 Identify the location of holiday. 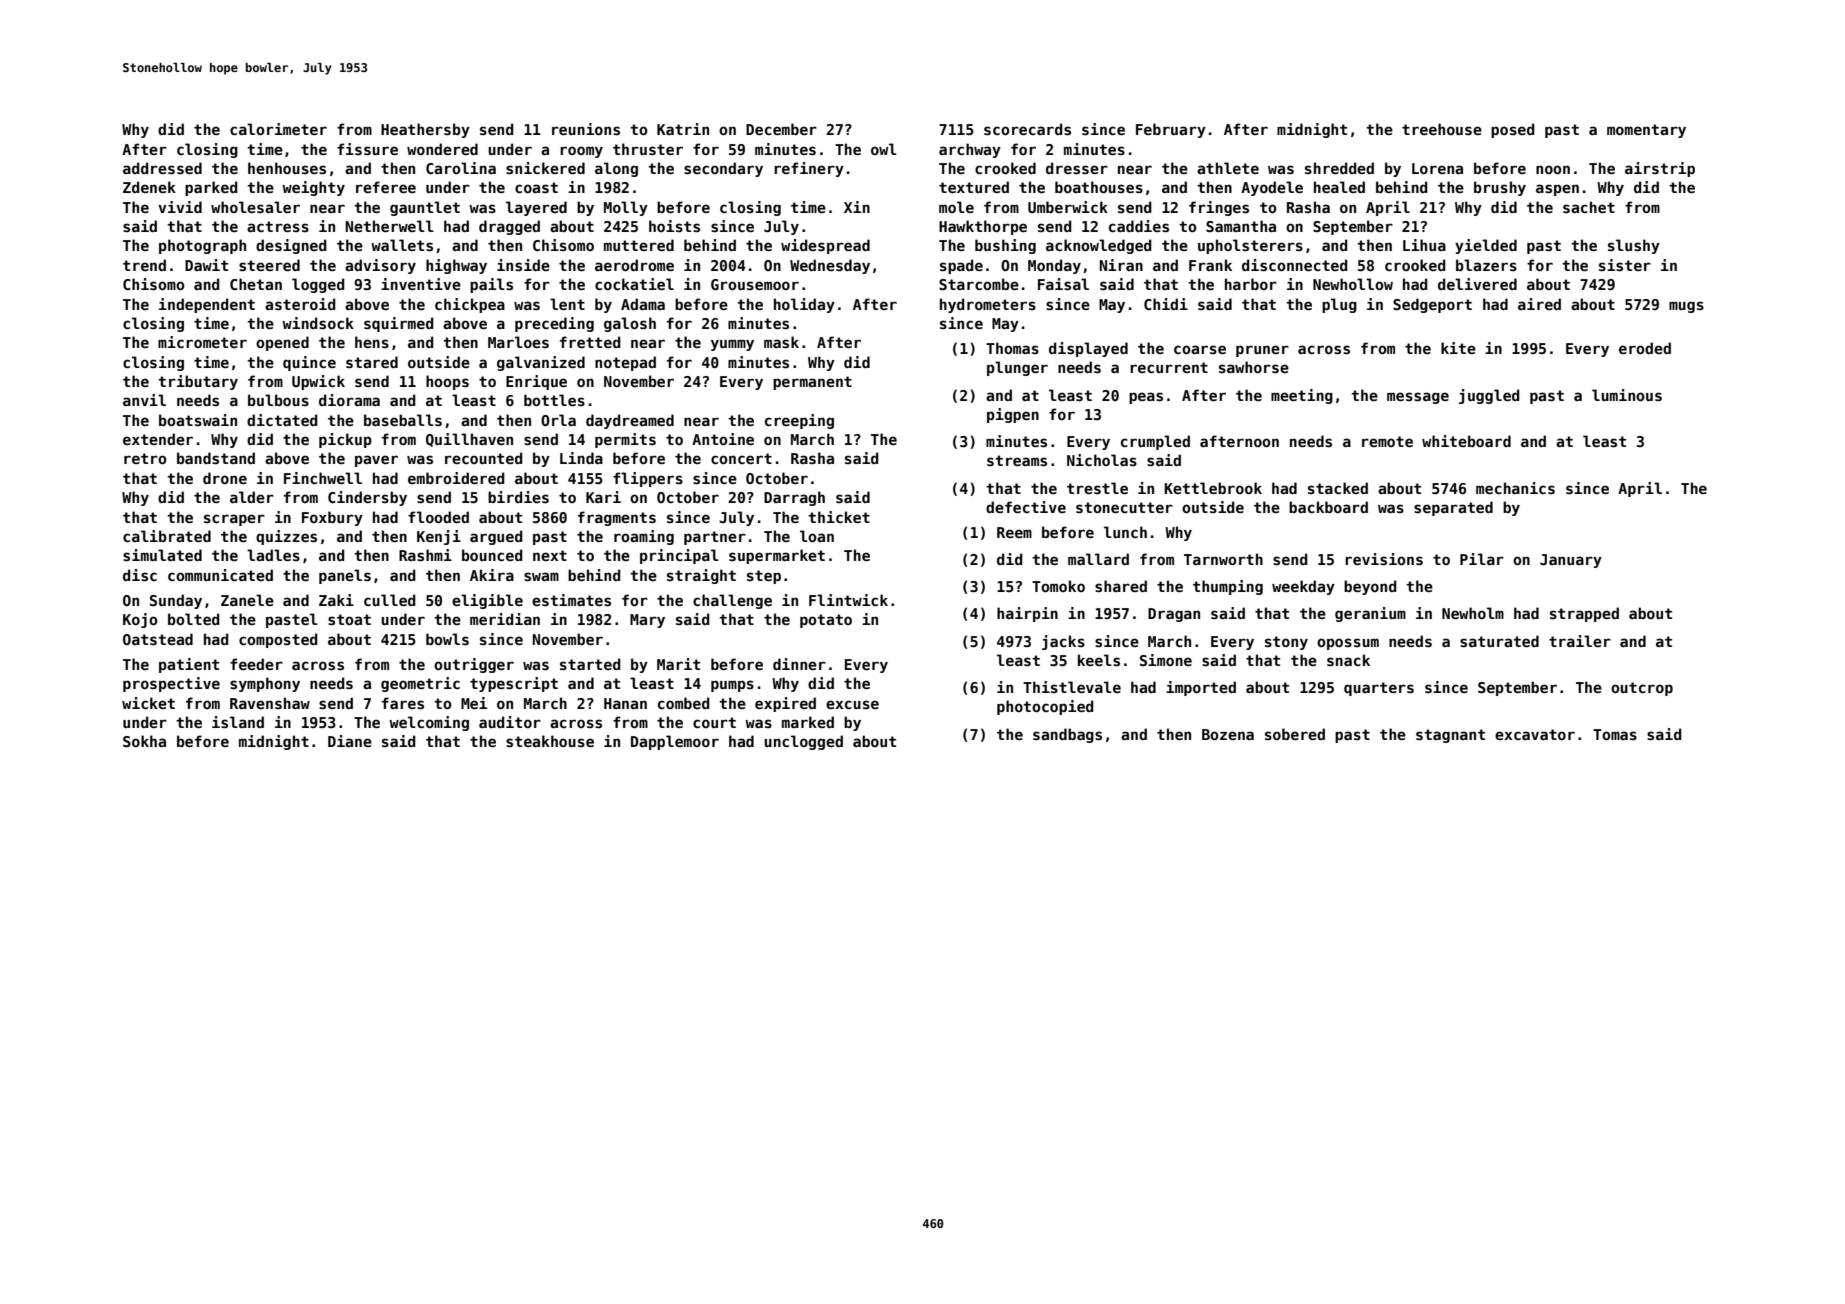
(804, 305).
